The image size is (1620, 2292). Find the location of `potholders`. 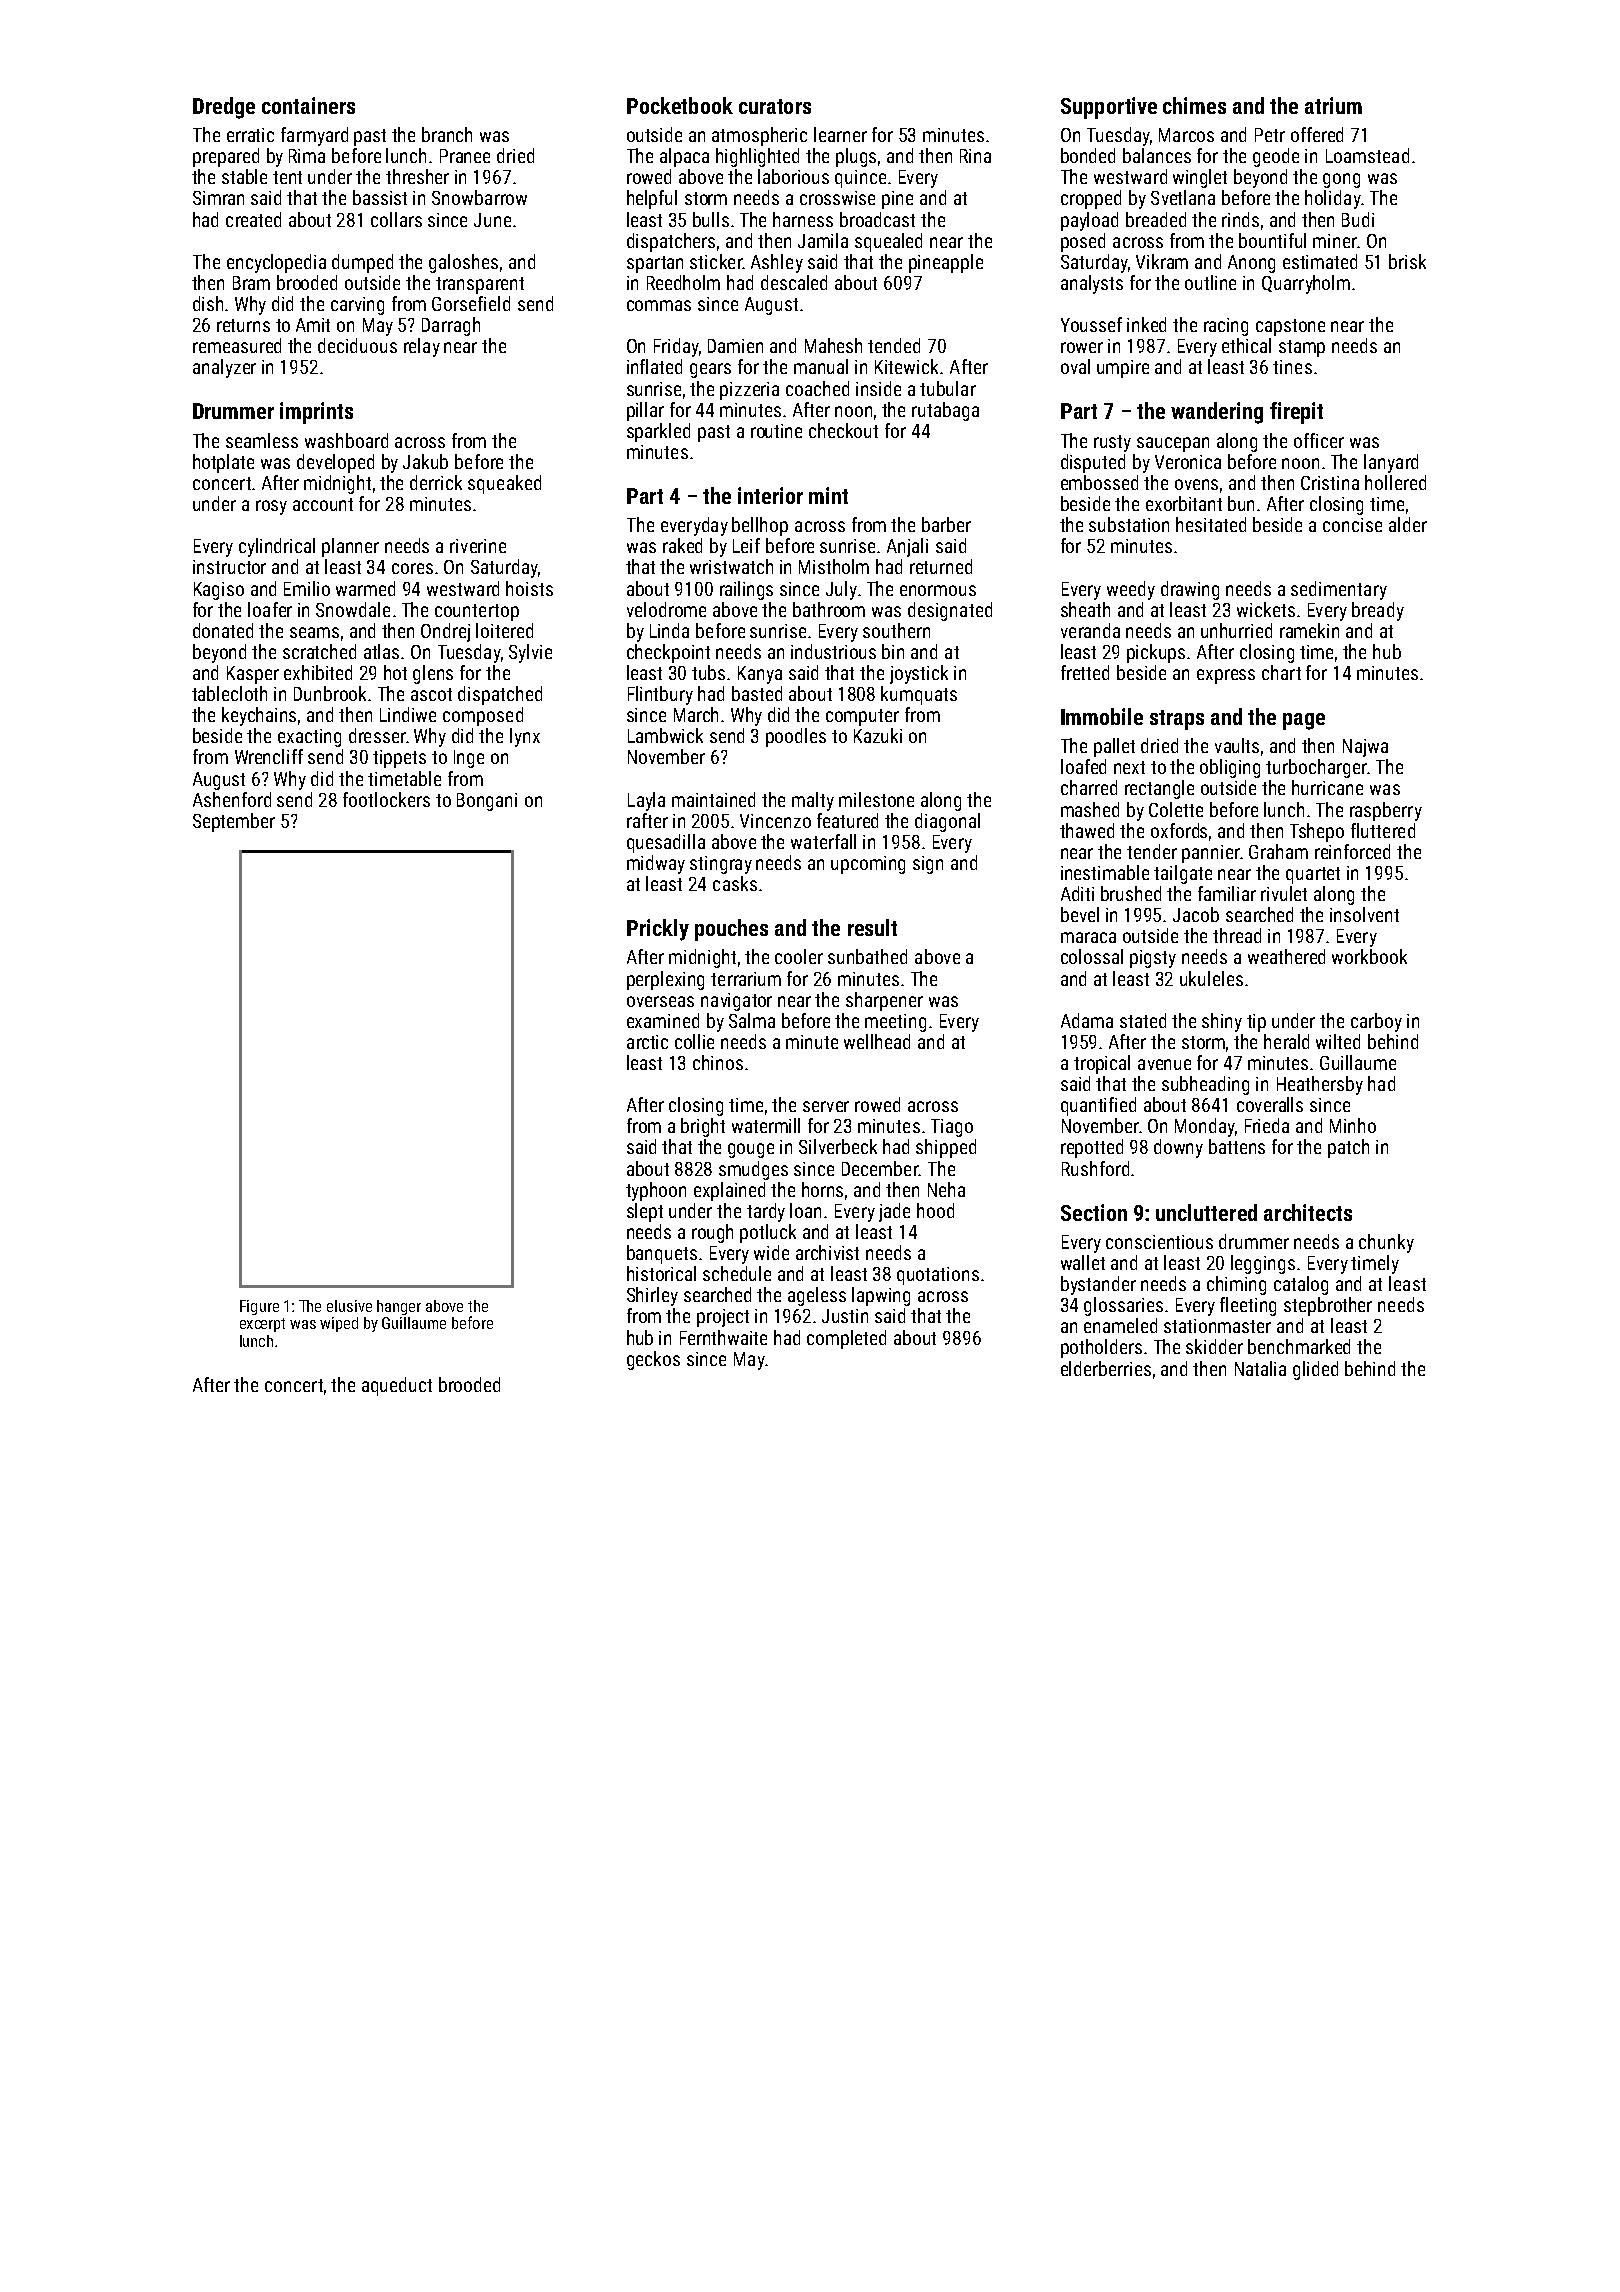

potholders is located at coordinates (1101, 1348).
